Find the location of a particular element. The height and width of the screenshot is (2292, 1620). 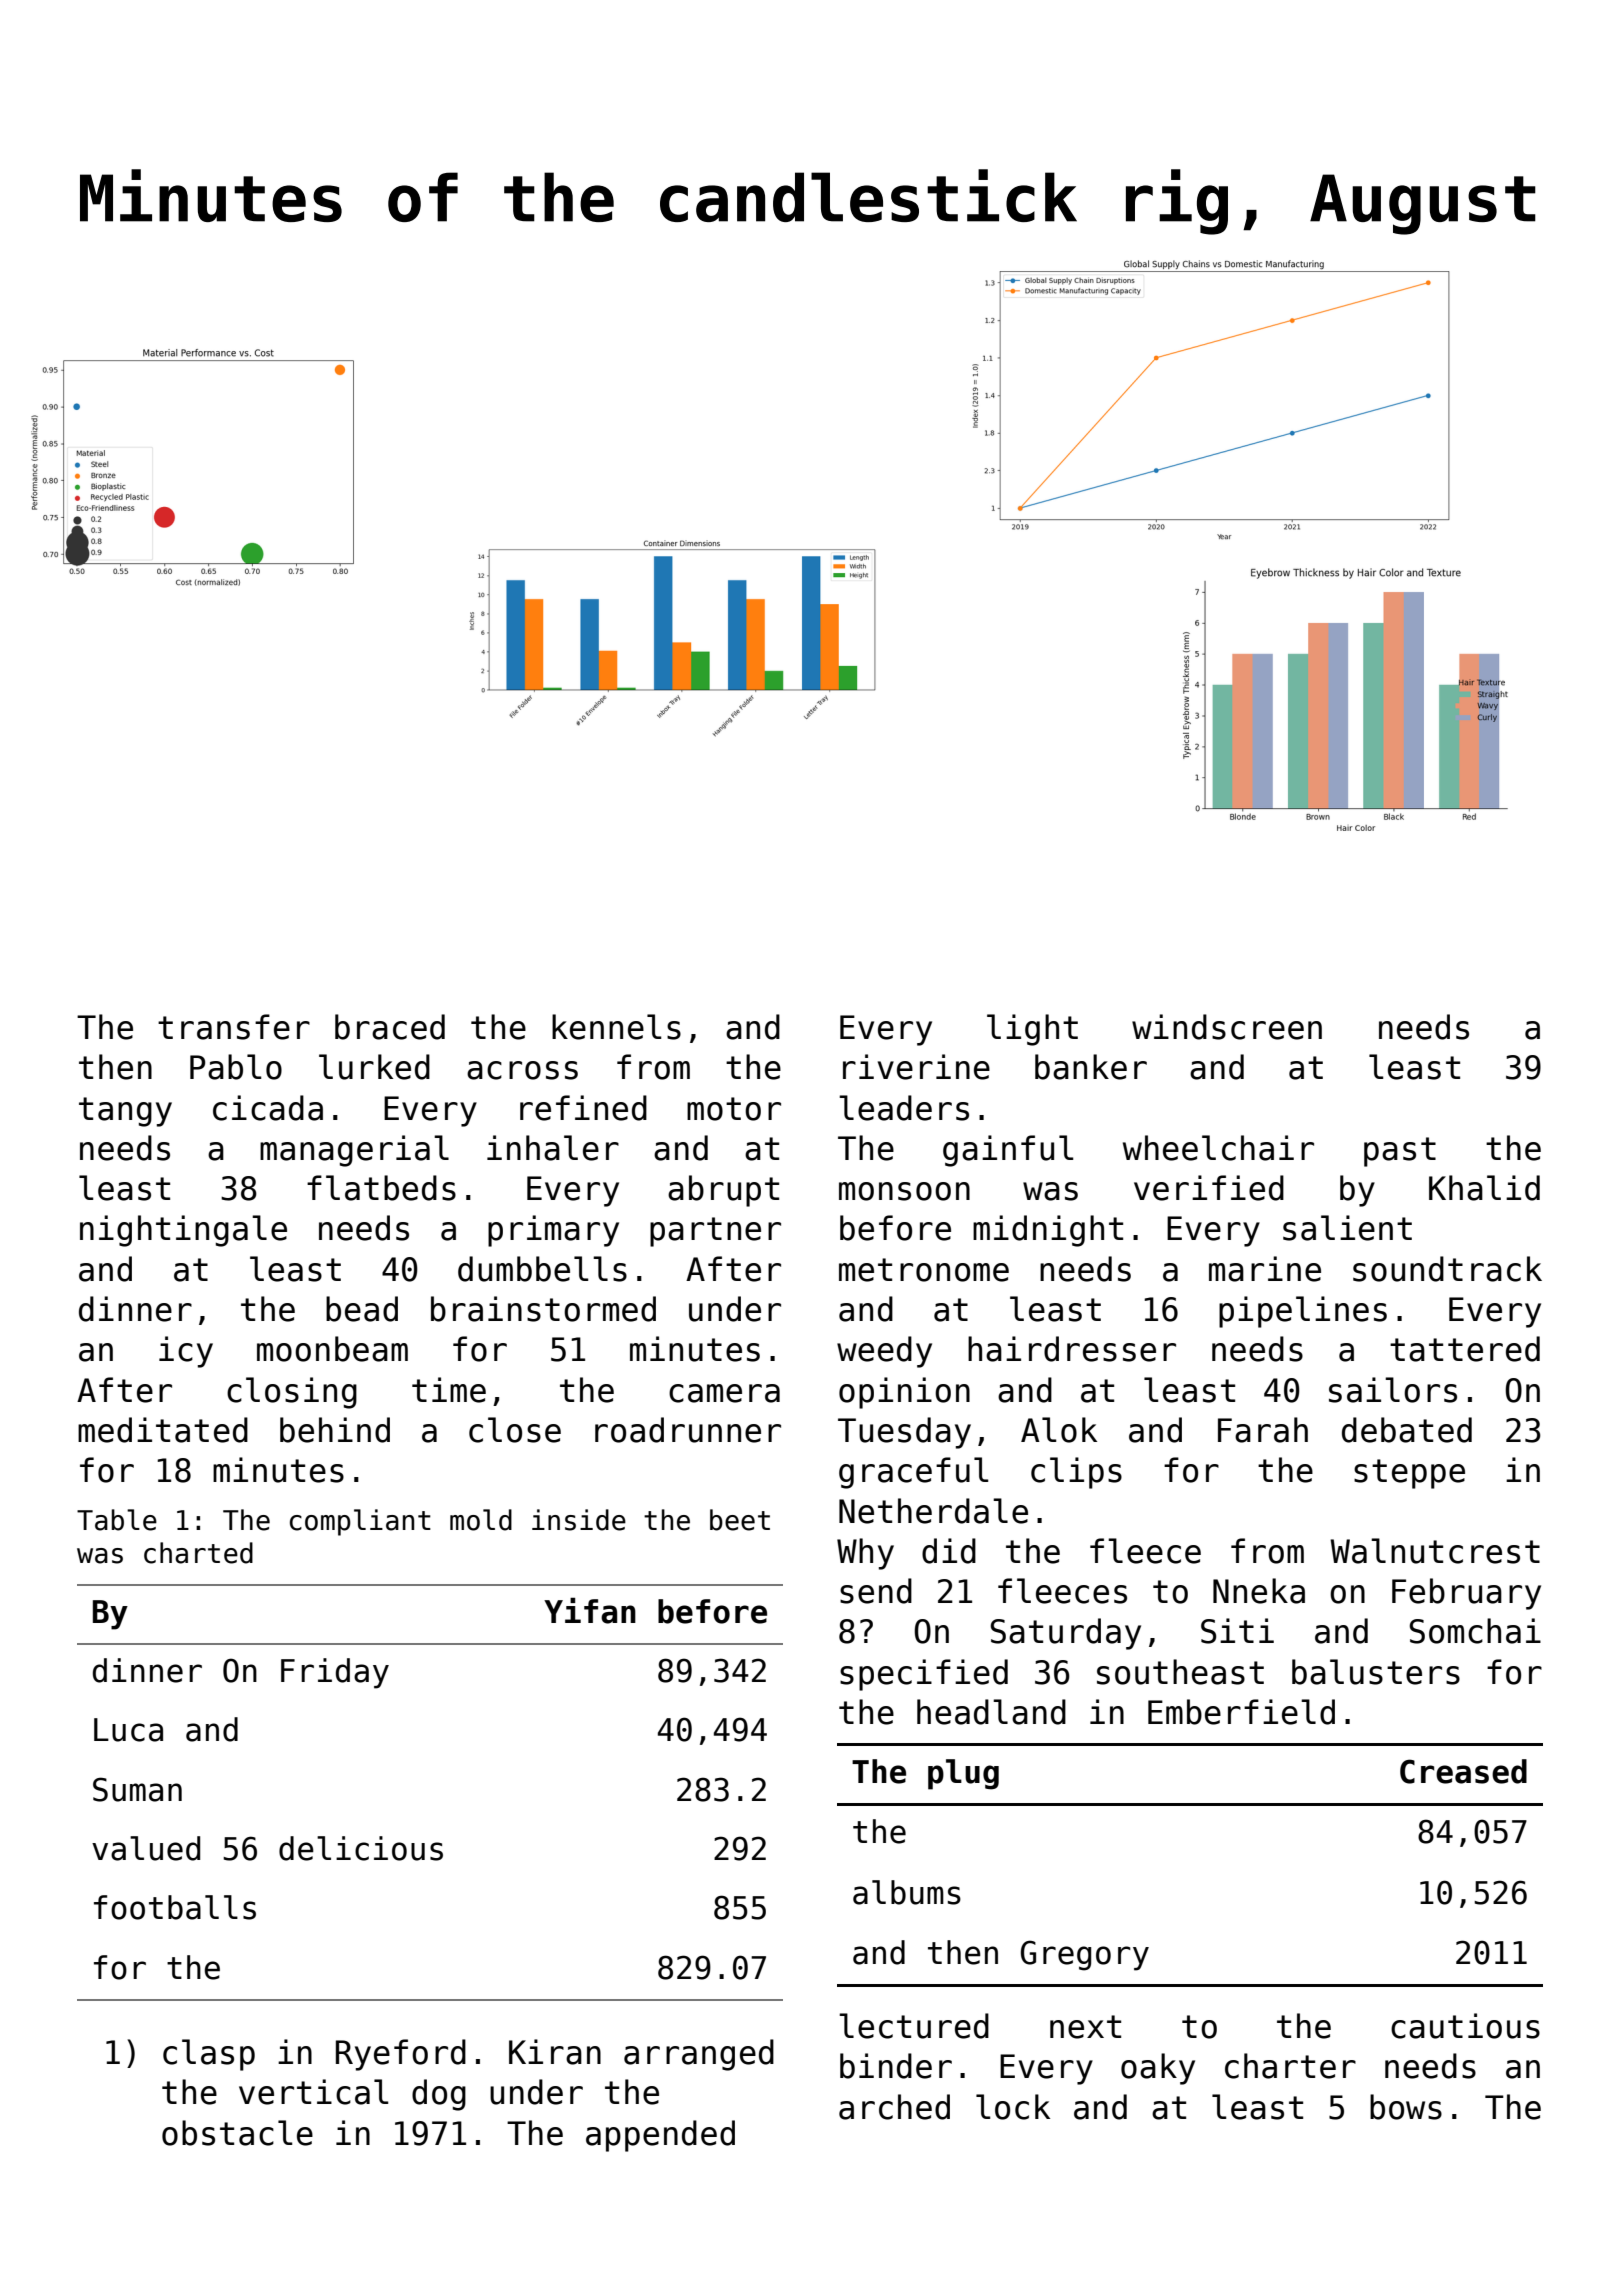

bows is located at coordinates (1406, 2107).
